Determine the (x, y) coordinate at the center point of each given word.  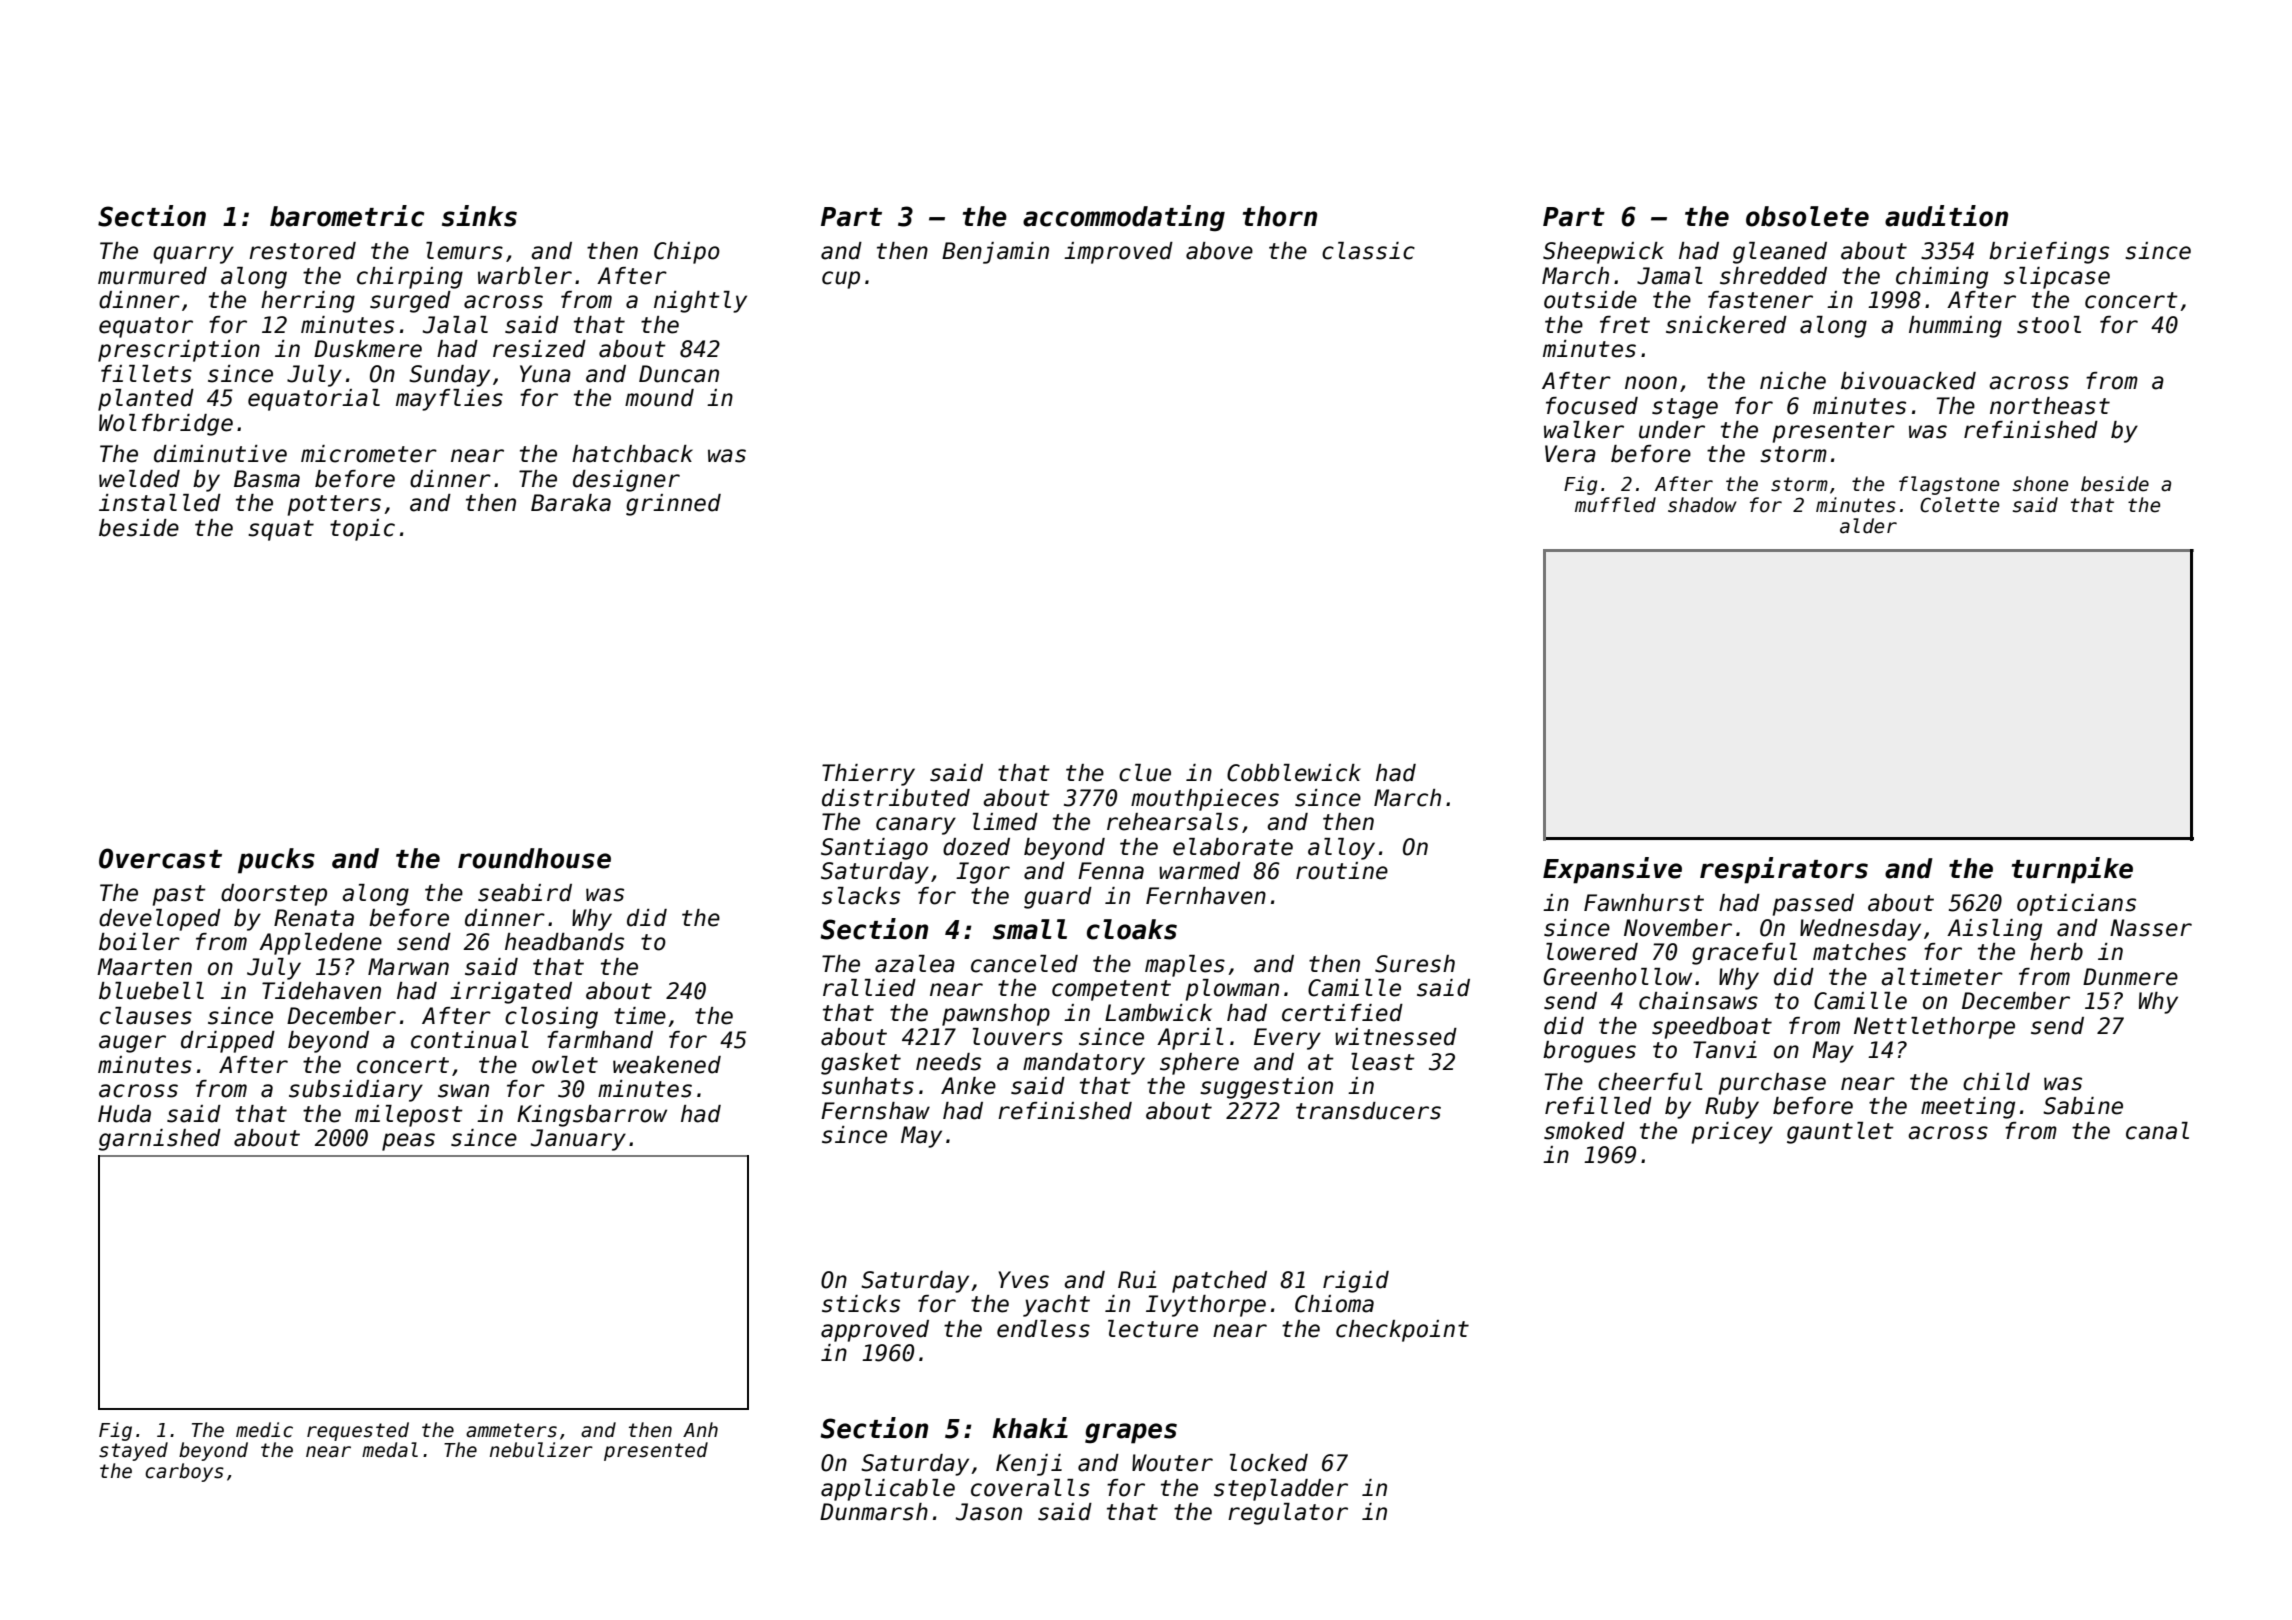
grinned (673, 505)
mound (659, 398)
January (578, 1140)
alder (1868, 526)
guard (1058, 898)
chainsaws (1698, 1001)
